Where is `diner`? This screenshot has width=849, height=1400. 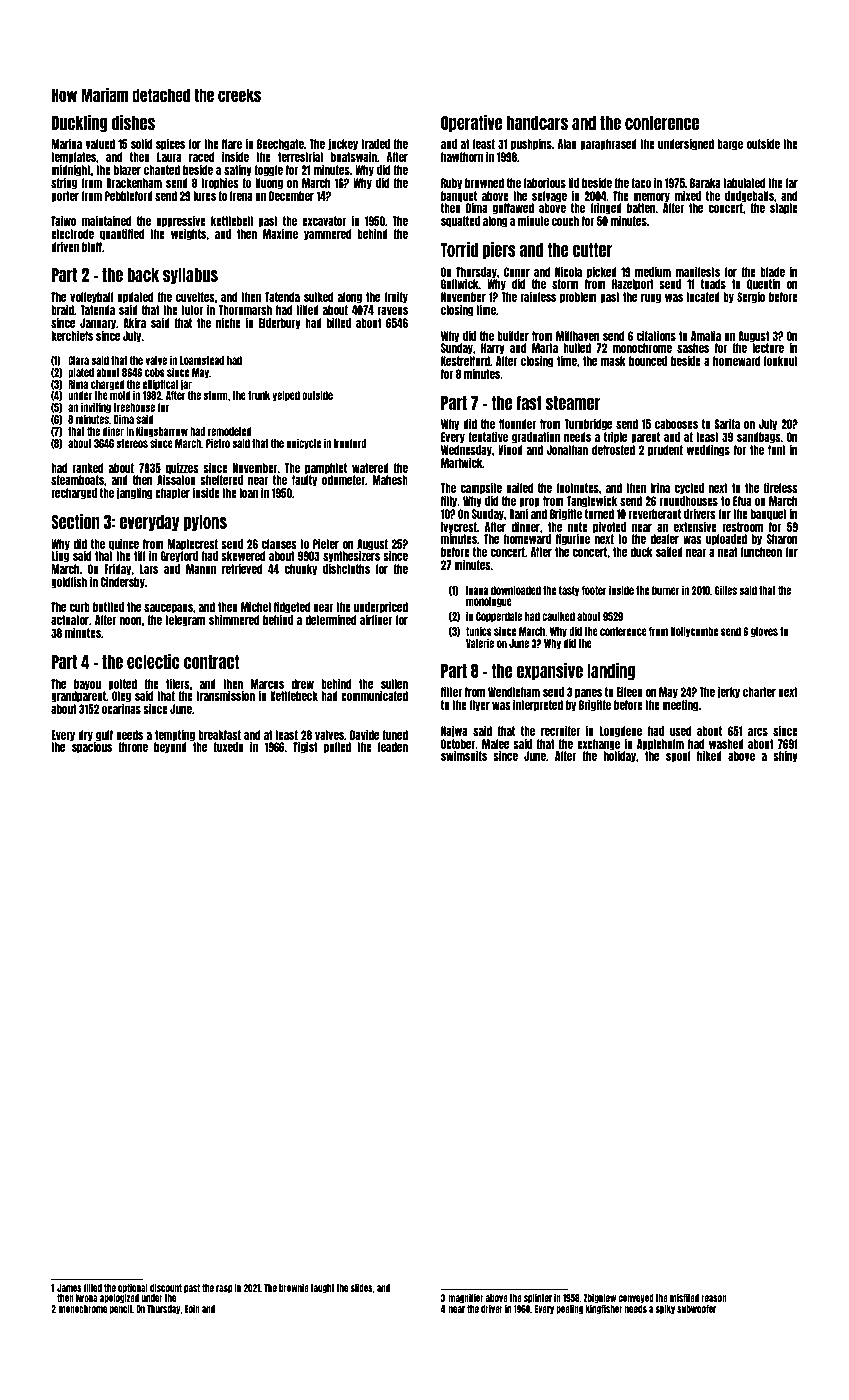 diner is located at coordinates (113, 431).
